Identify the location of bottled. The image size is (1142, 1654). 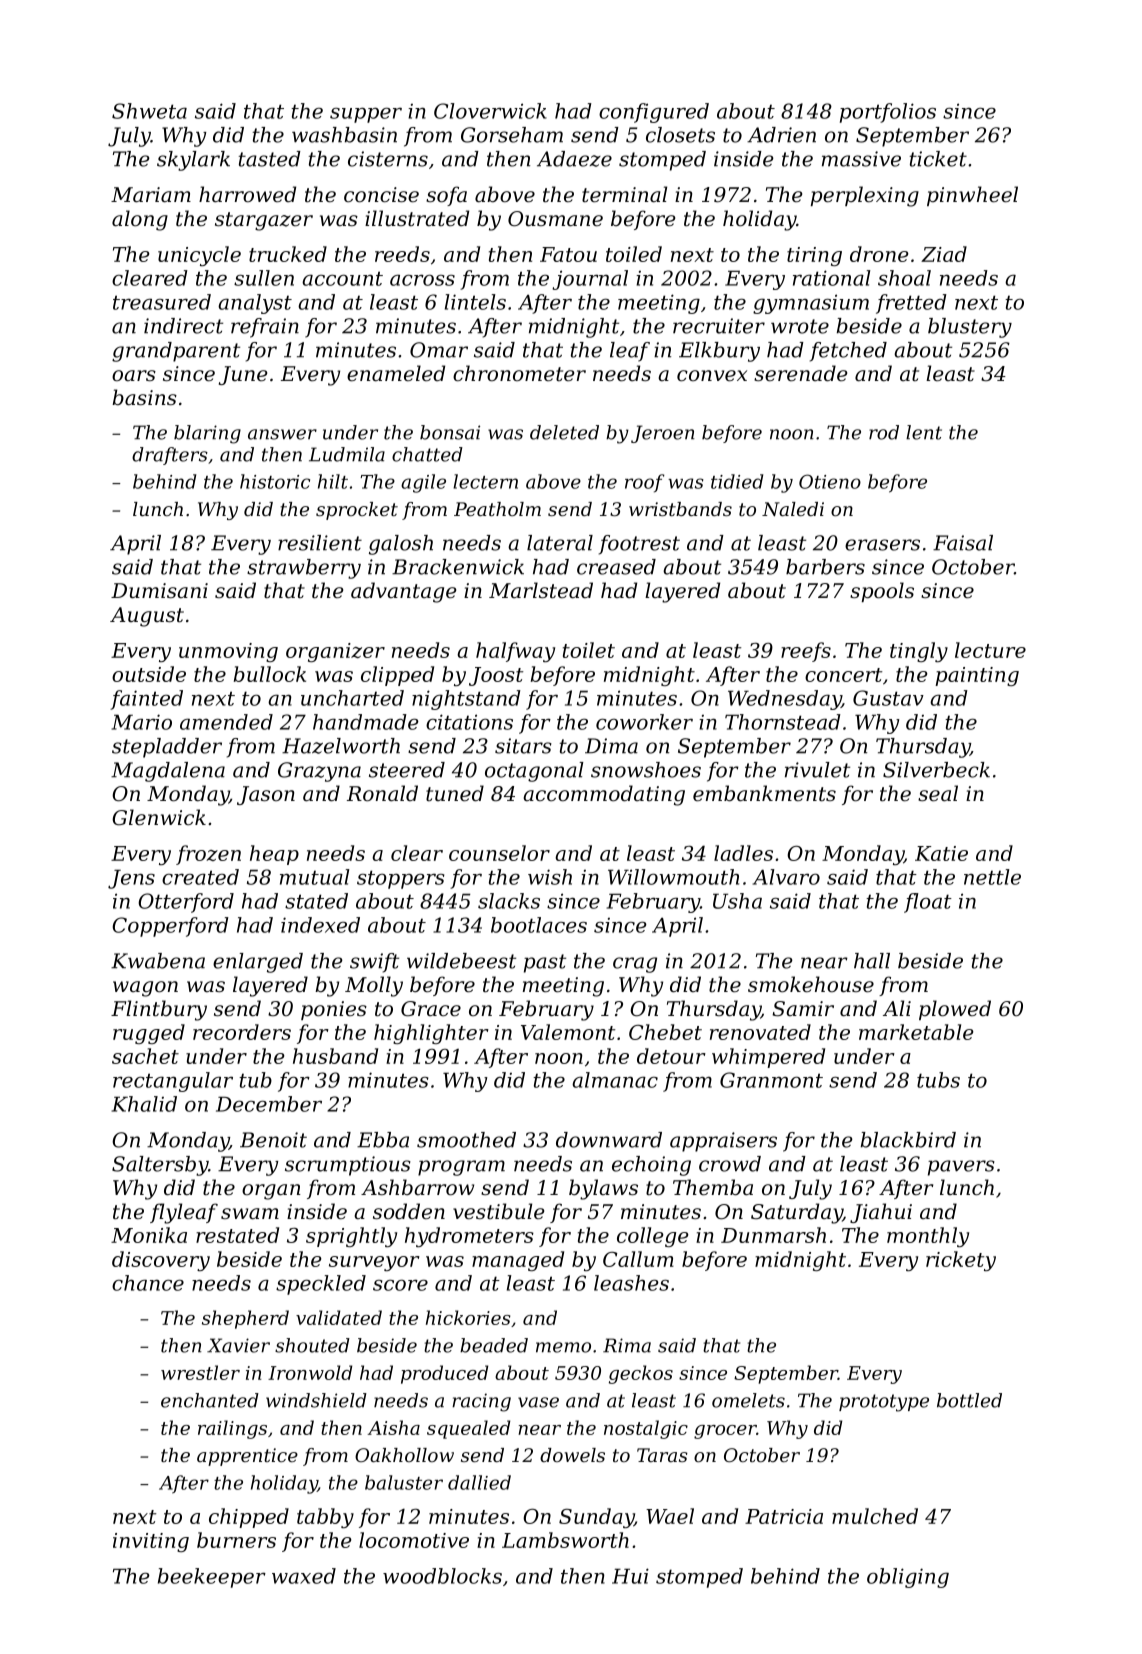
(969, 1400).
